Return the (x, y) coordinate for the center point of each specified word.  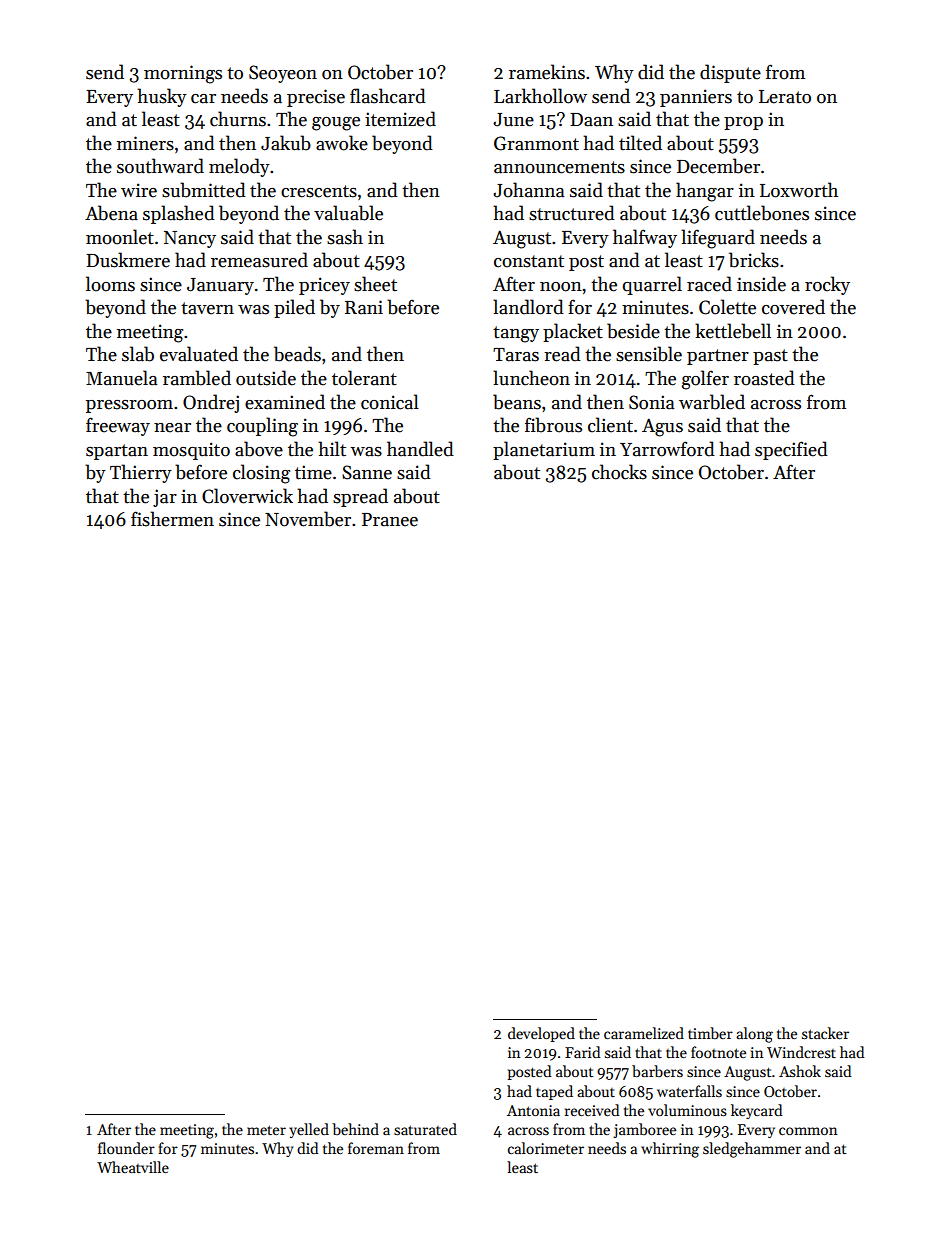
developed (541, 1034)
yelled (309, 1130)
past (770, 357)
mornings (183, 74)
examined (285, 402)
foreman (376, 1148)
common (808, 1131)
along (754, 1035)
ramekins (547, 72)
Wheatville (133, 1167)
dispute (730, 73)
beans (517, 402)
